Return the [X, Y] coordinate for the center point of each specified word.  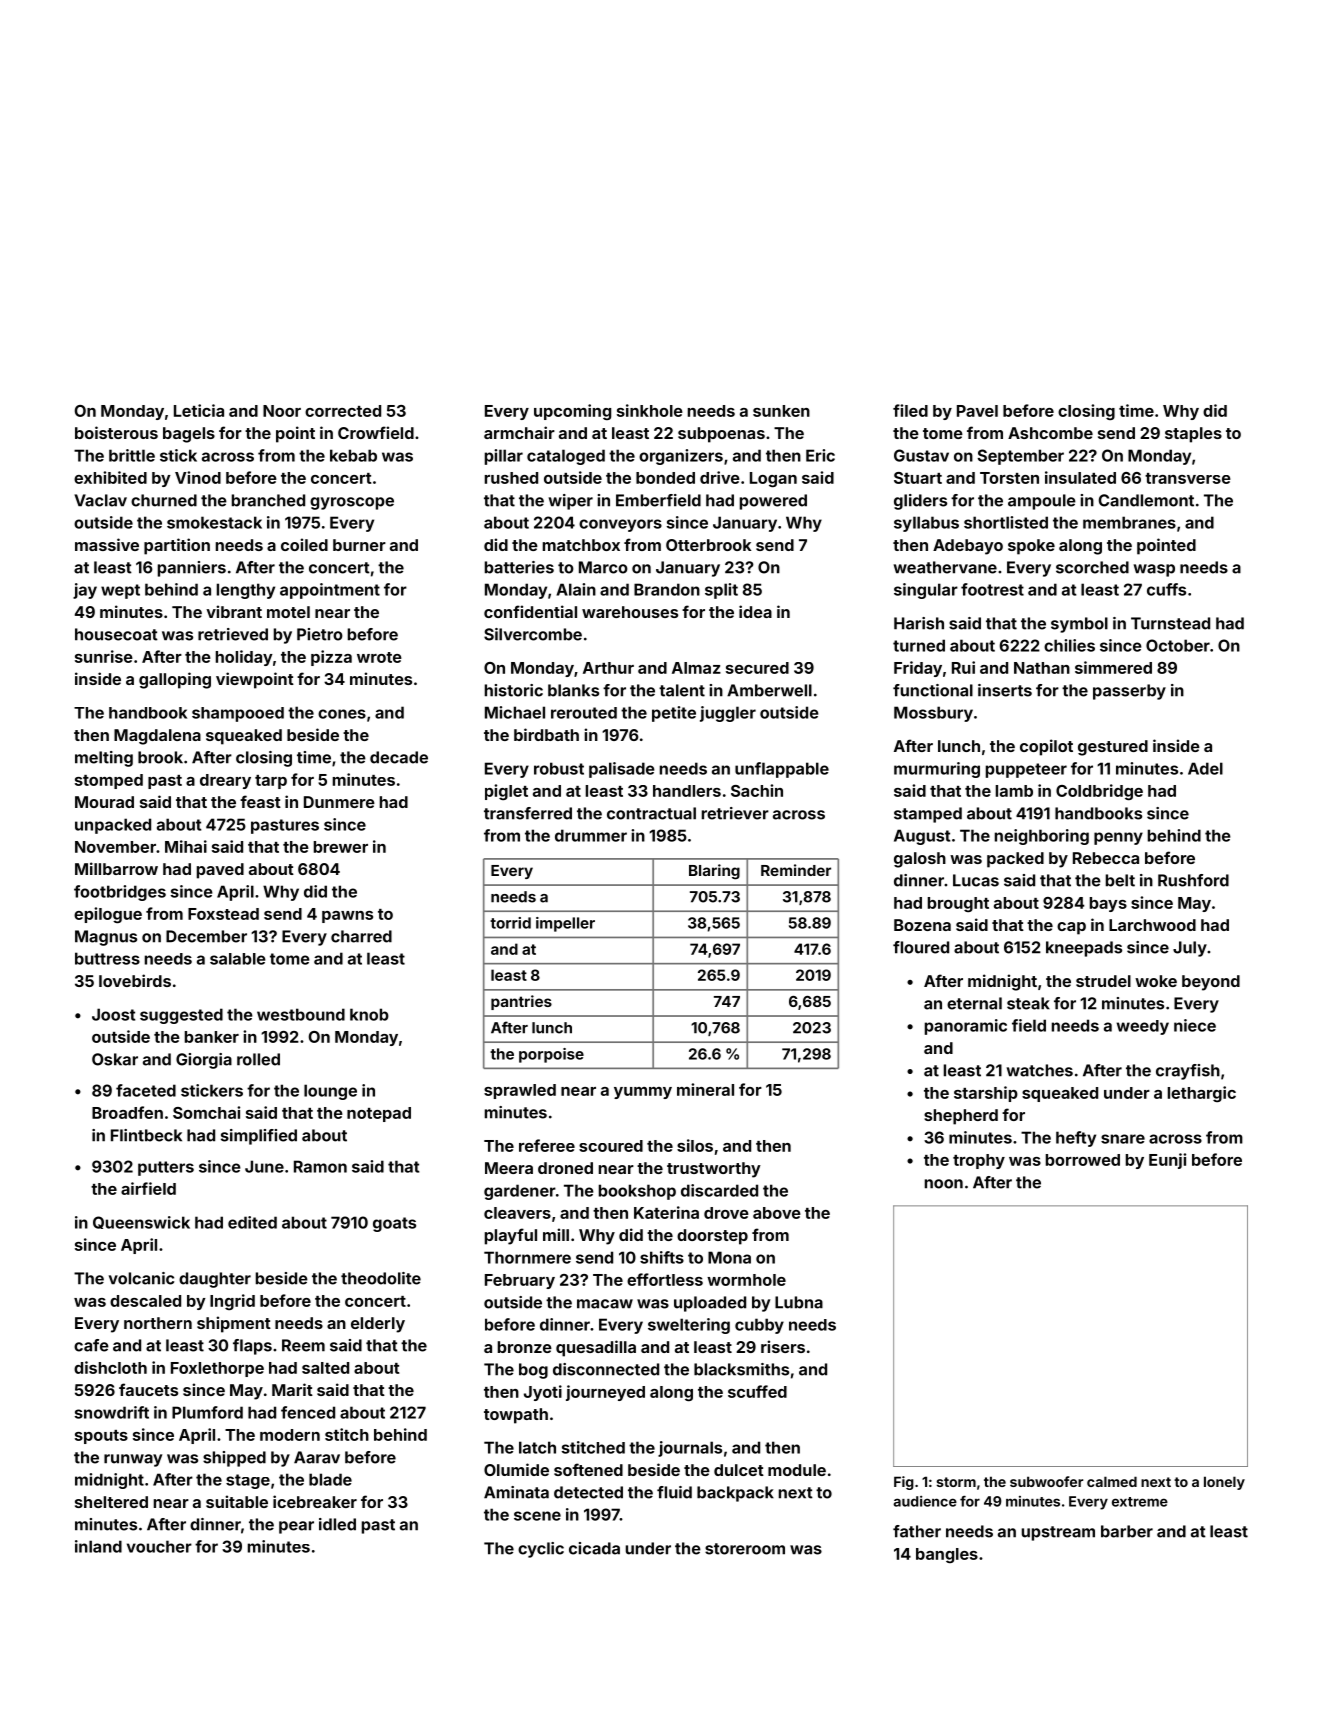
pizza [331, 658]
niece [1195, 1025]
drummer [591, 835]
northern [158, 1323]
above [777, 1213]
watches [1040, 1070]
